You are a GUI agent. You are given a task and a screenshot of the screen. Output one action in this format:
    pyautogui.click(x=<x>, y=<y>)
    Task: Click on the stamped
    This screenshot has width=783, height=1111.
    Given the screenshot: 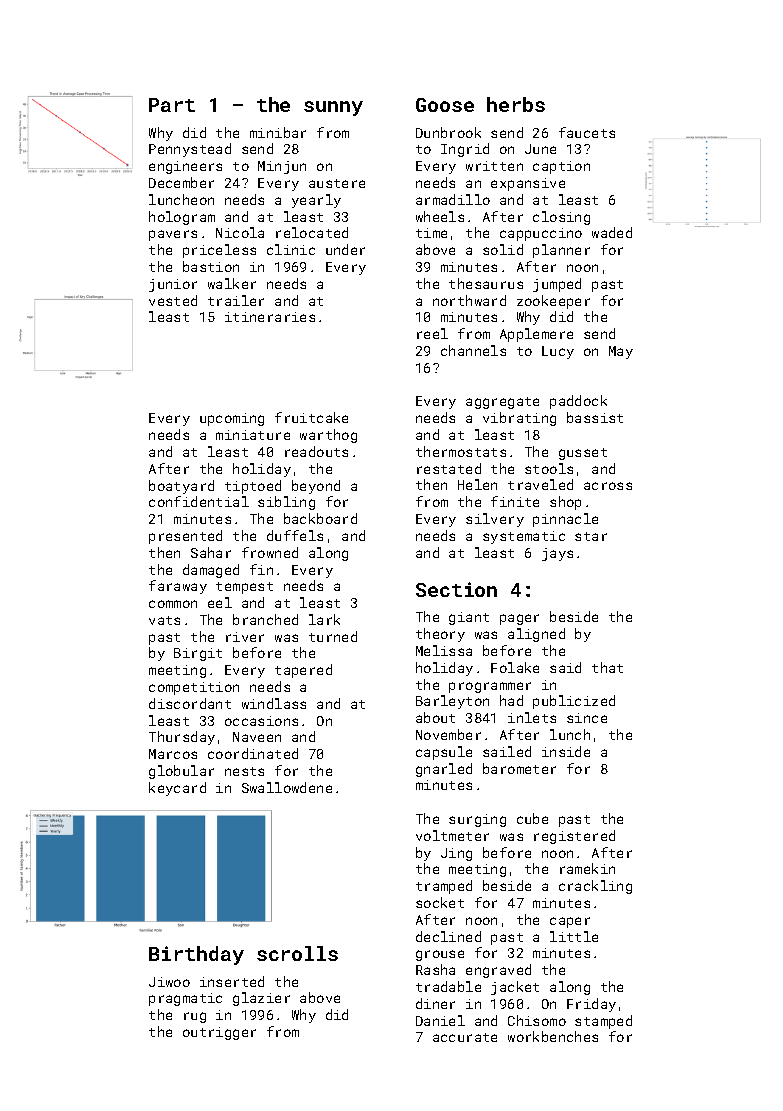 What is the action you would take?
    pyautogui.click(x=603, y=1022)
